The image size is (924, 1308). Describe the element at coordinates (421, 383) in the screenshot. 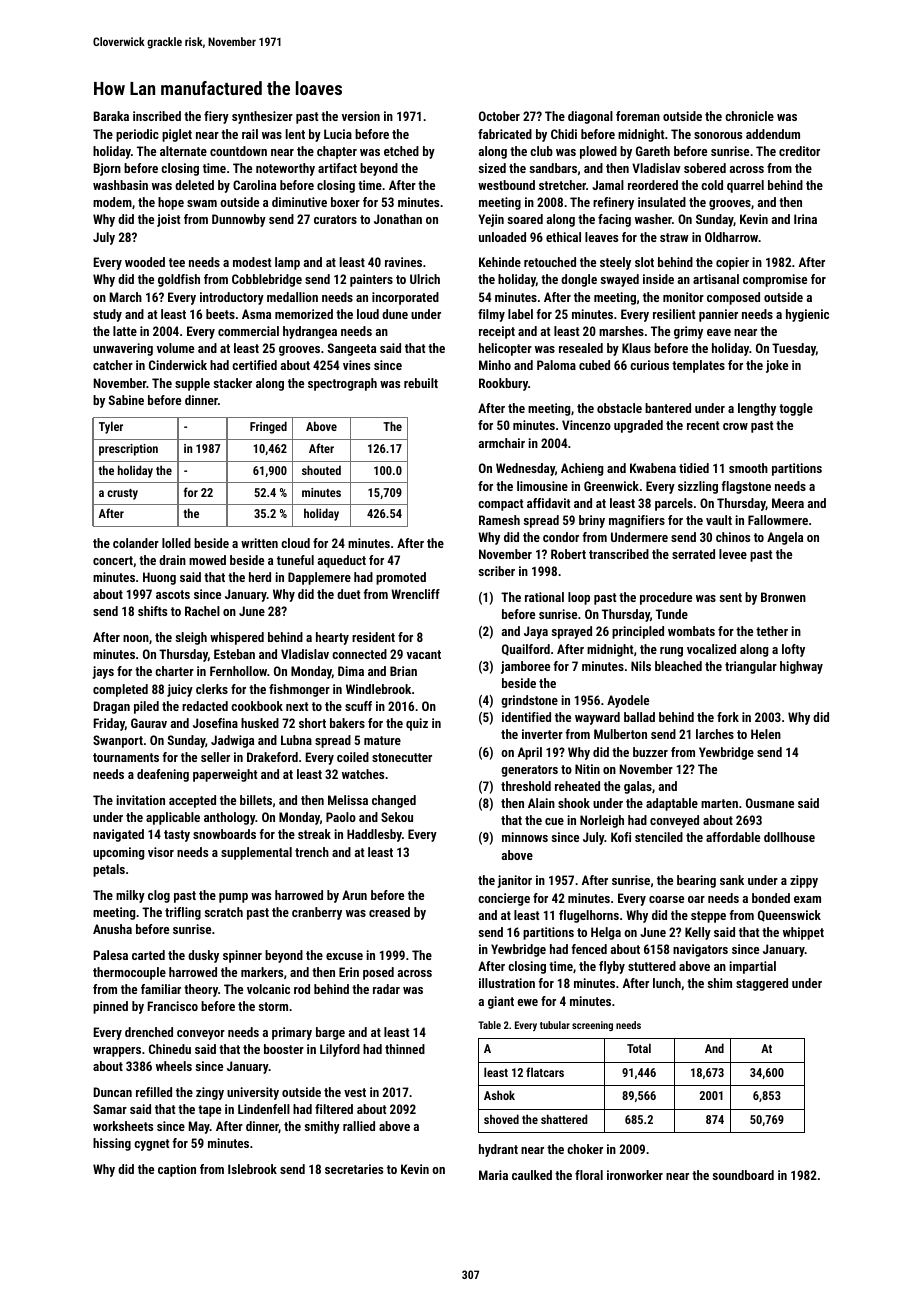

I see `rebuilt` at that location.
